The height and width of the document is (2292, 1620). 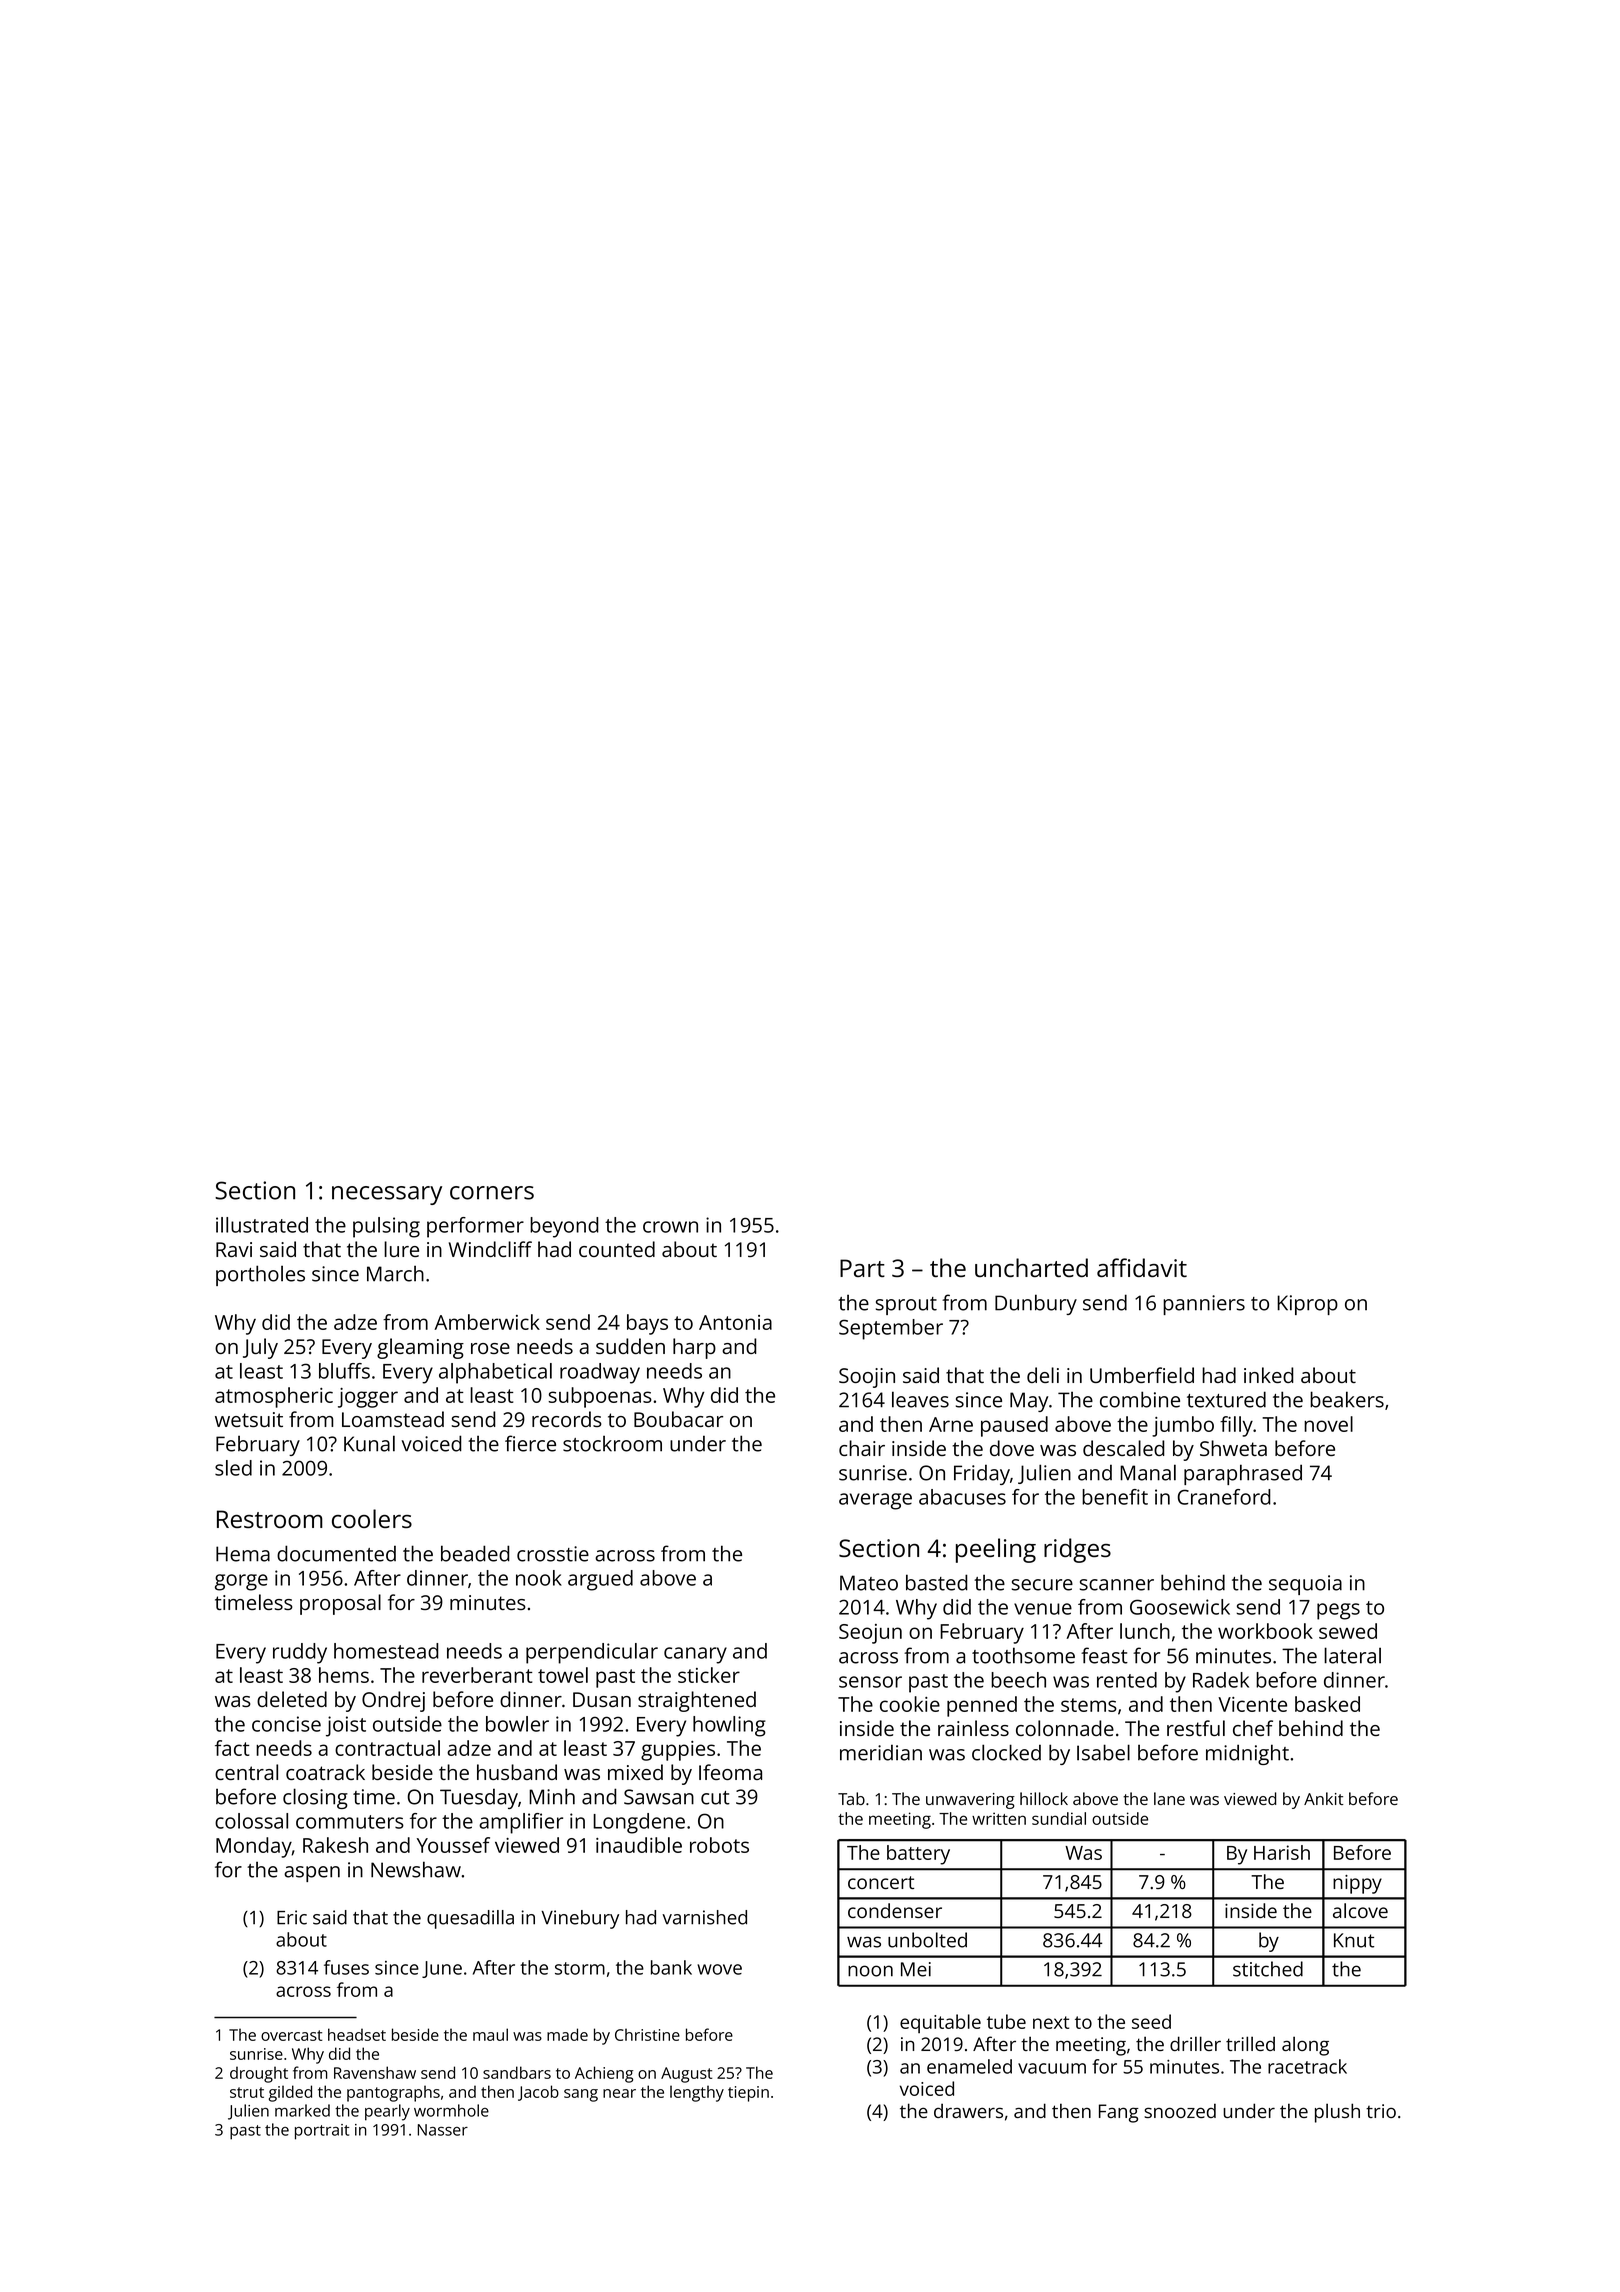 What do you see at coordinates (246, 1772) in the document?
I see `central` at bounding box center [246, 1772].
